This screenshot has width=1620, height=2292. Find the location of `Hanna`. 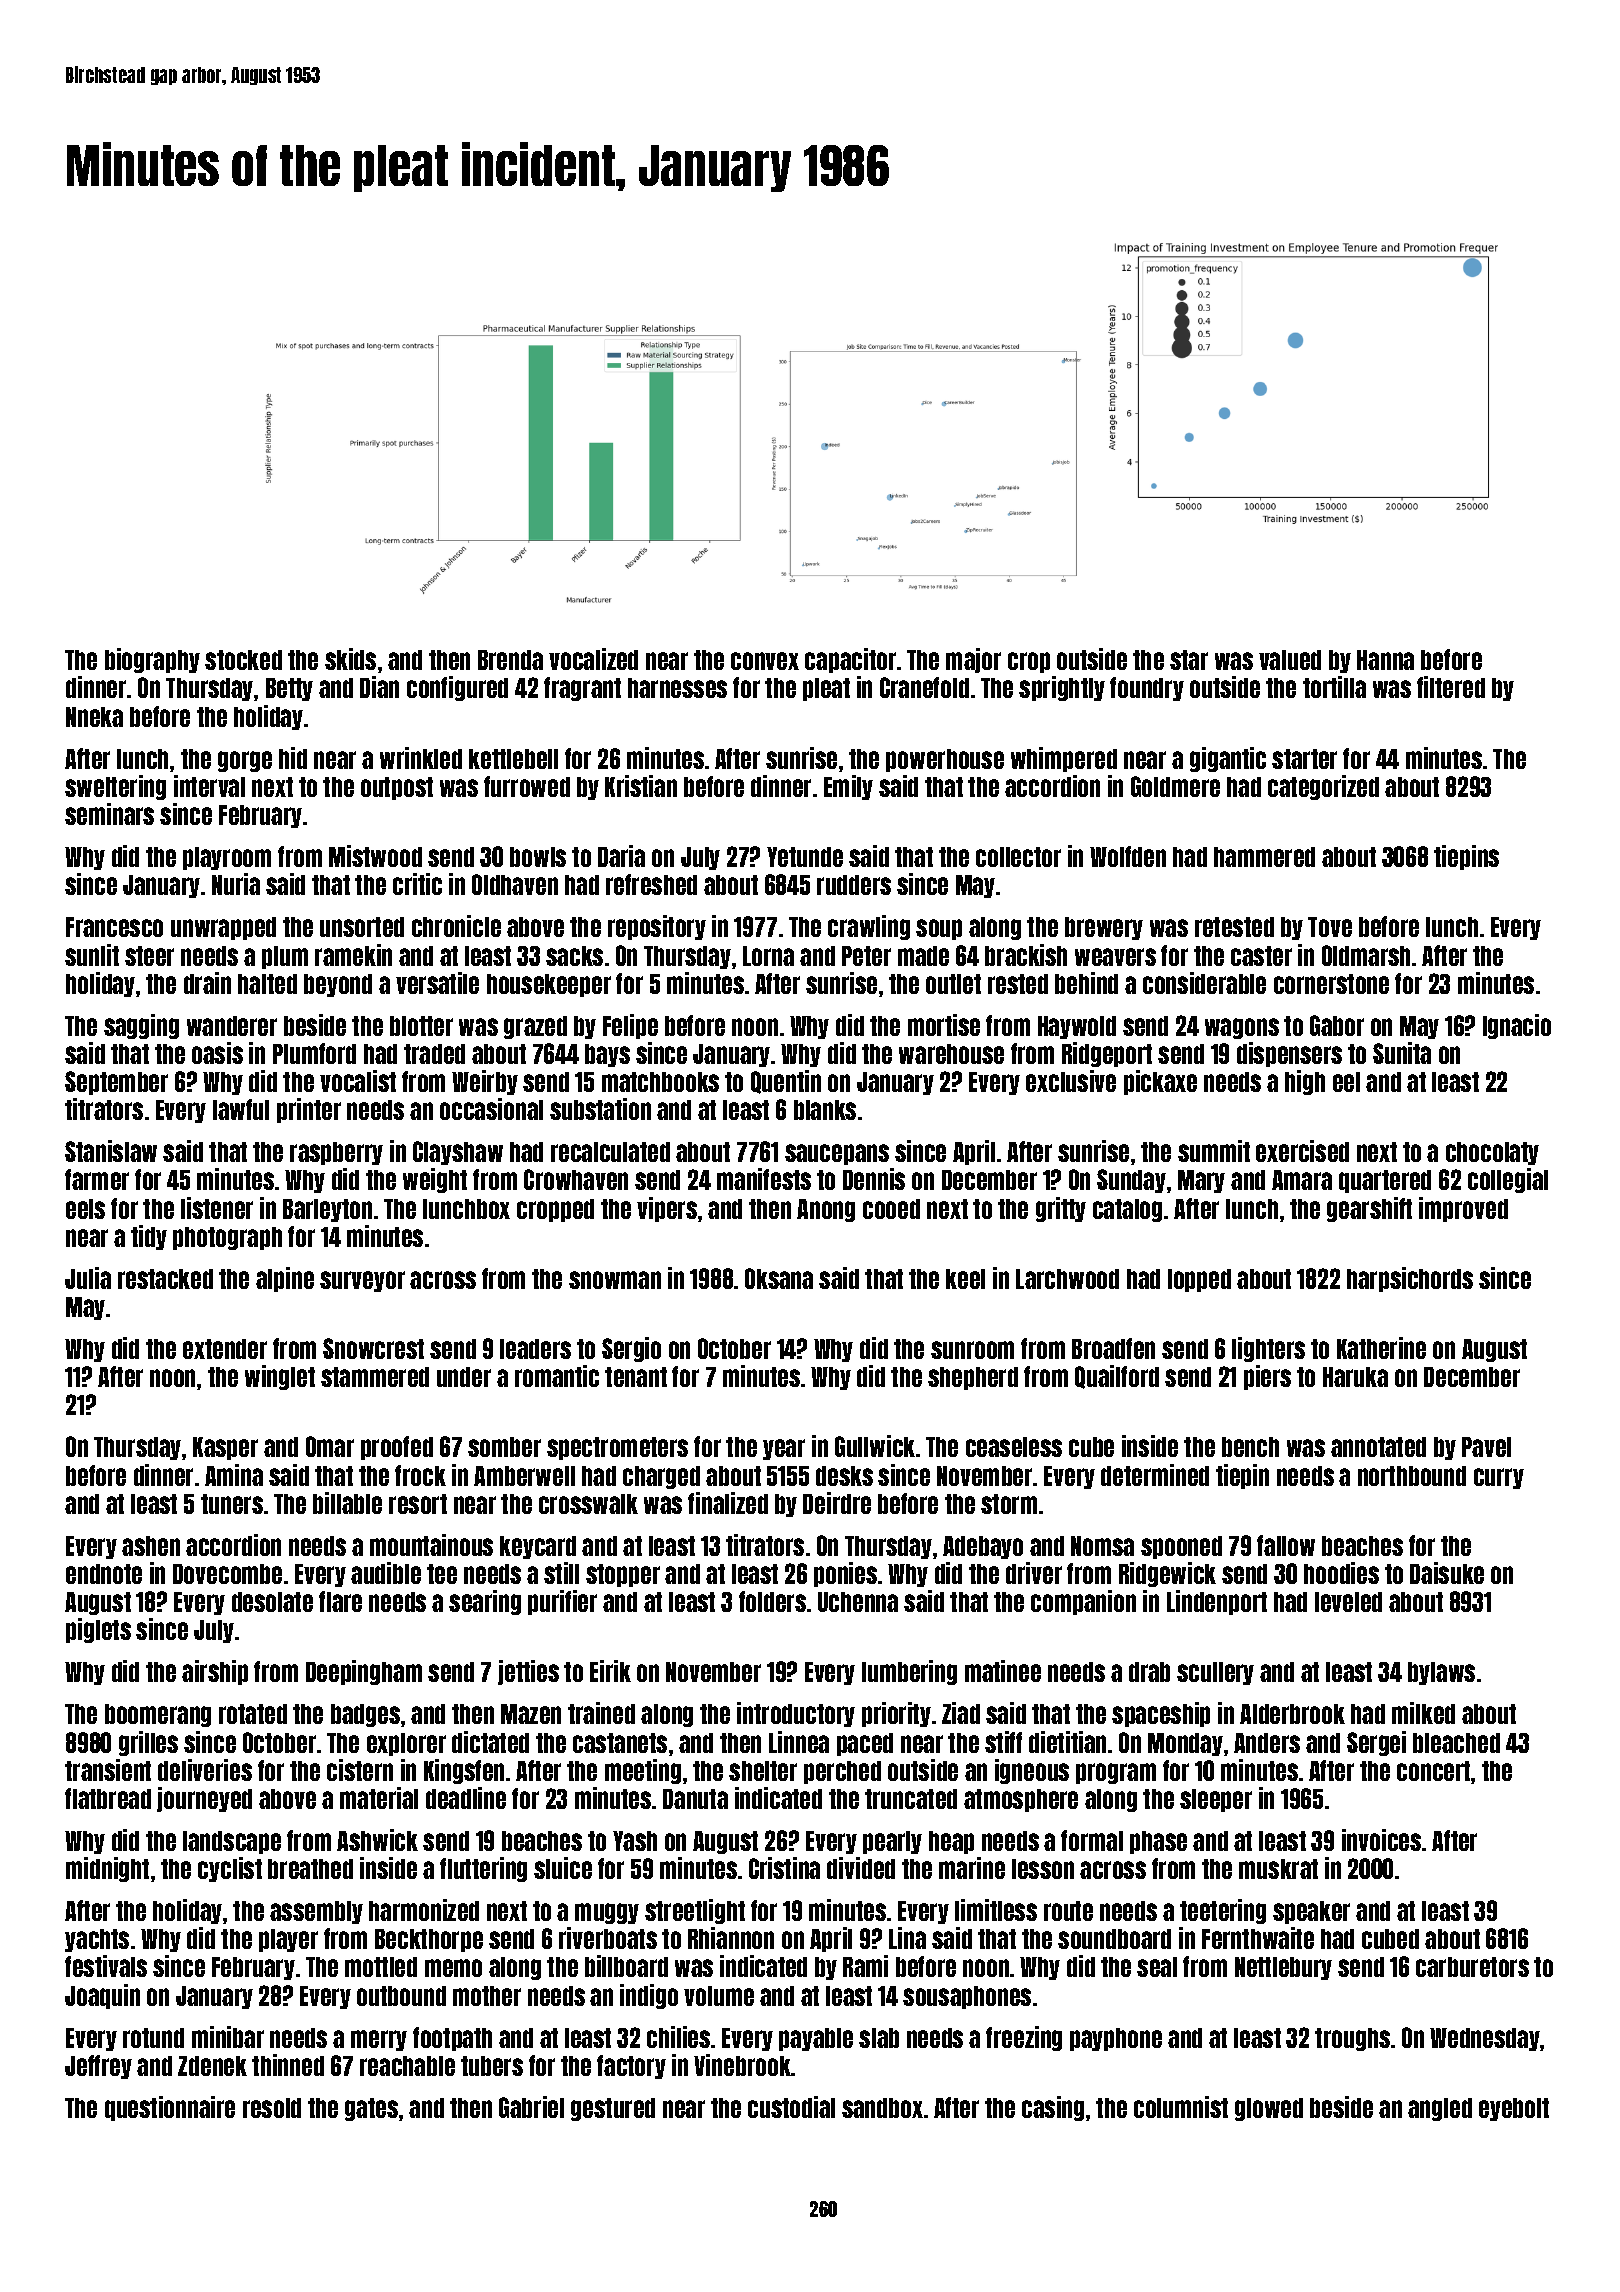

Hanna is located at coordinates (1385, 660).
